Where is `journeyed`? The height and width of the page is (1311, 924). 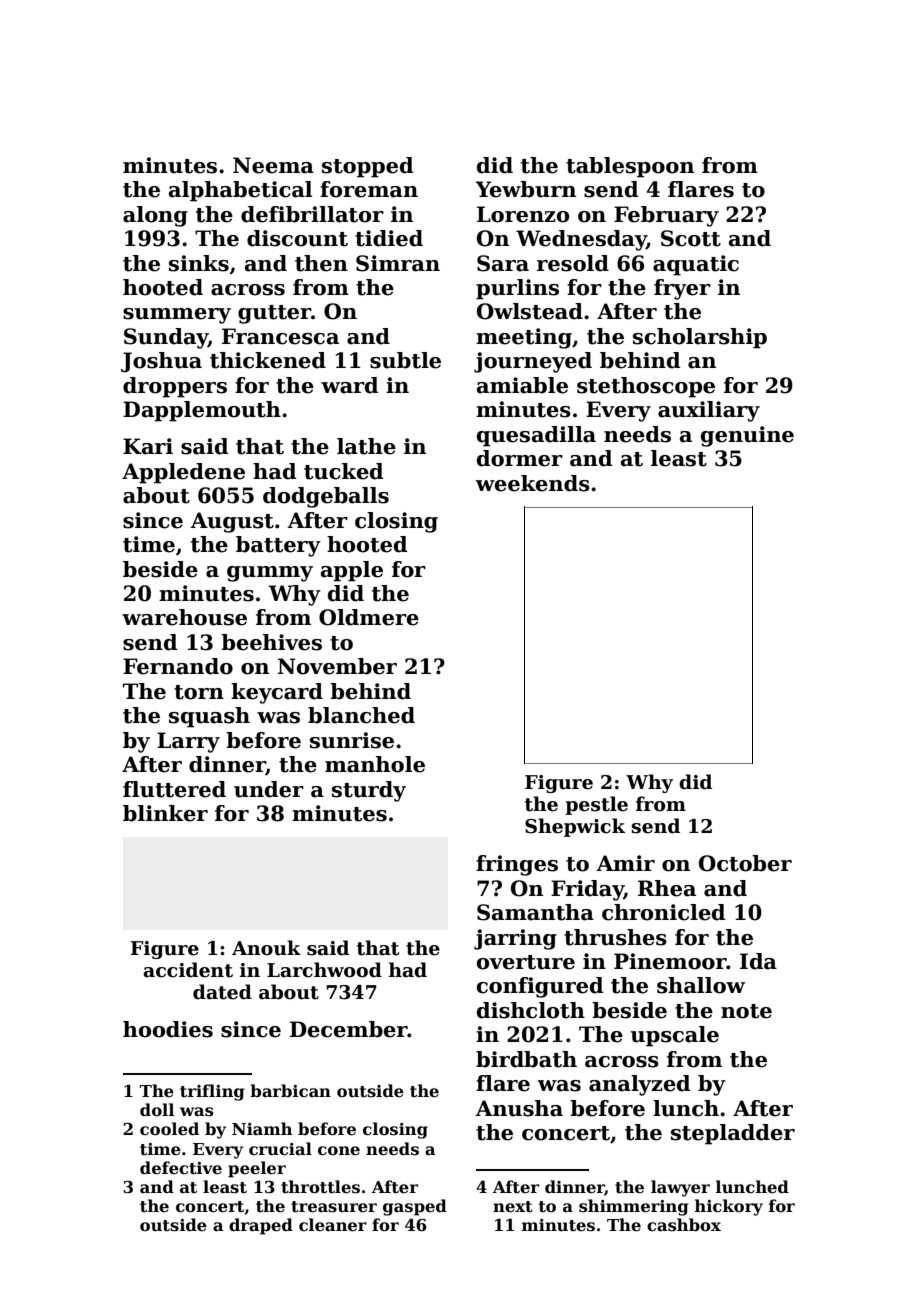 journeyed is located at coordinates (533, 362).
